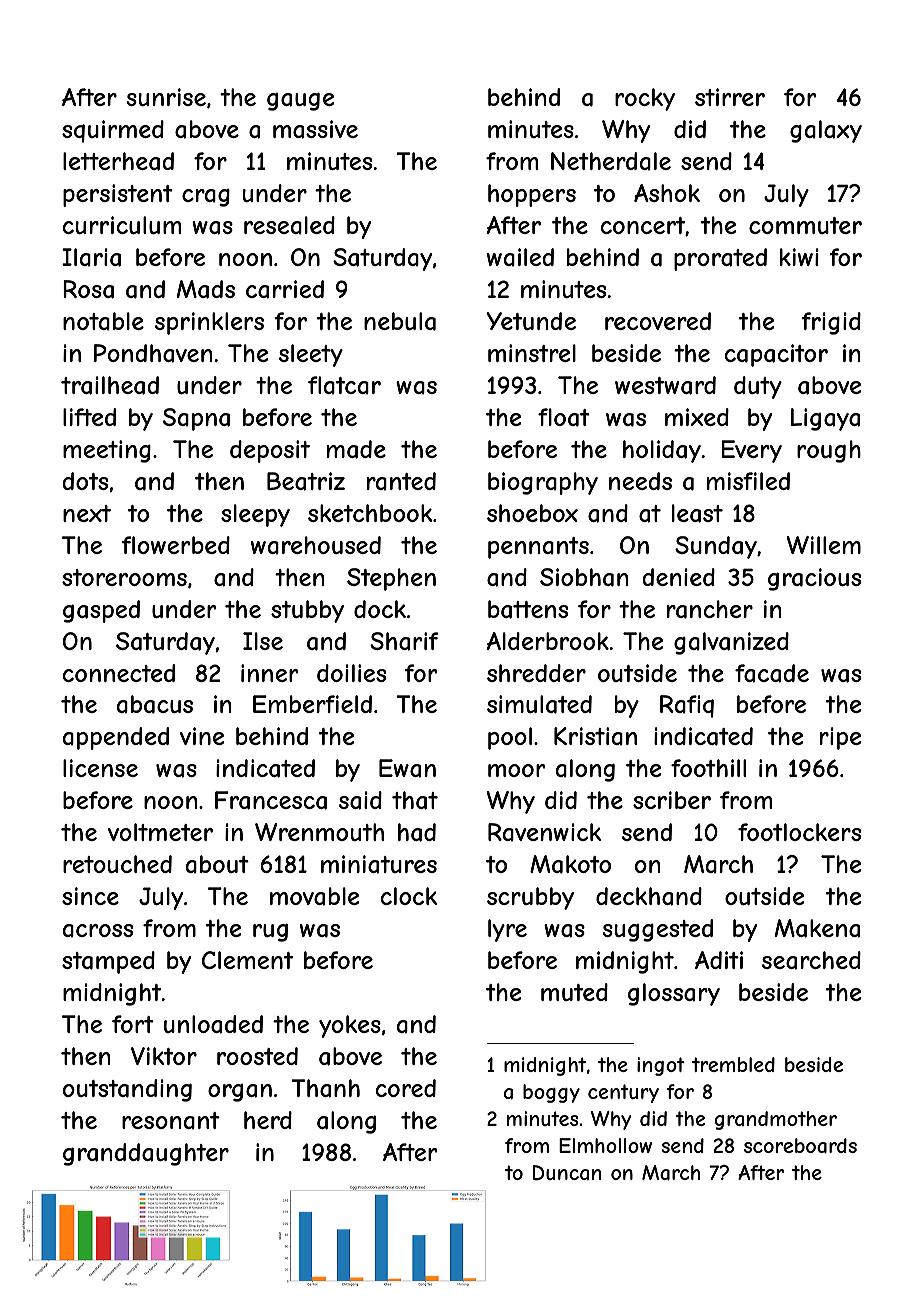  Describe the element at coordinates (567, 1172) in the screenshot. I see `Duncan` at that location.
